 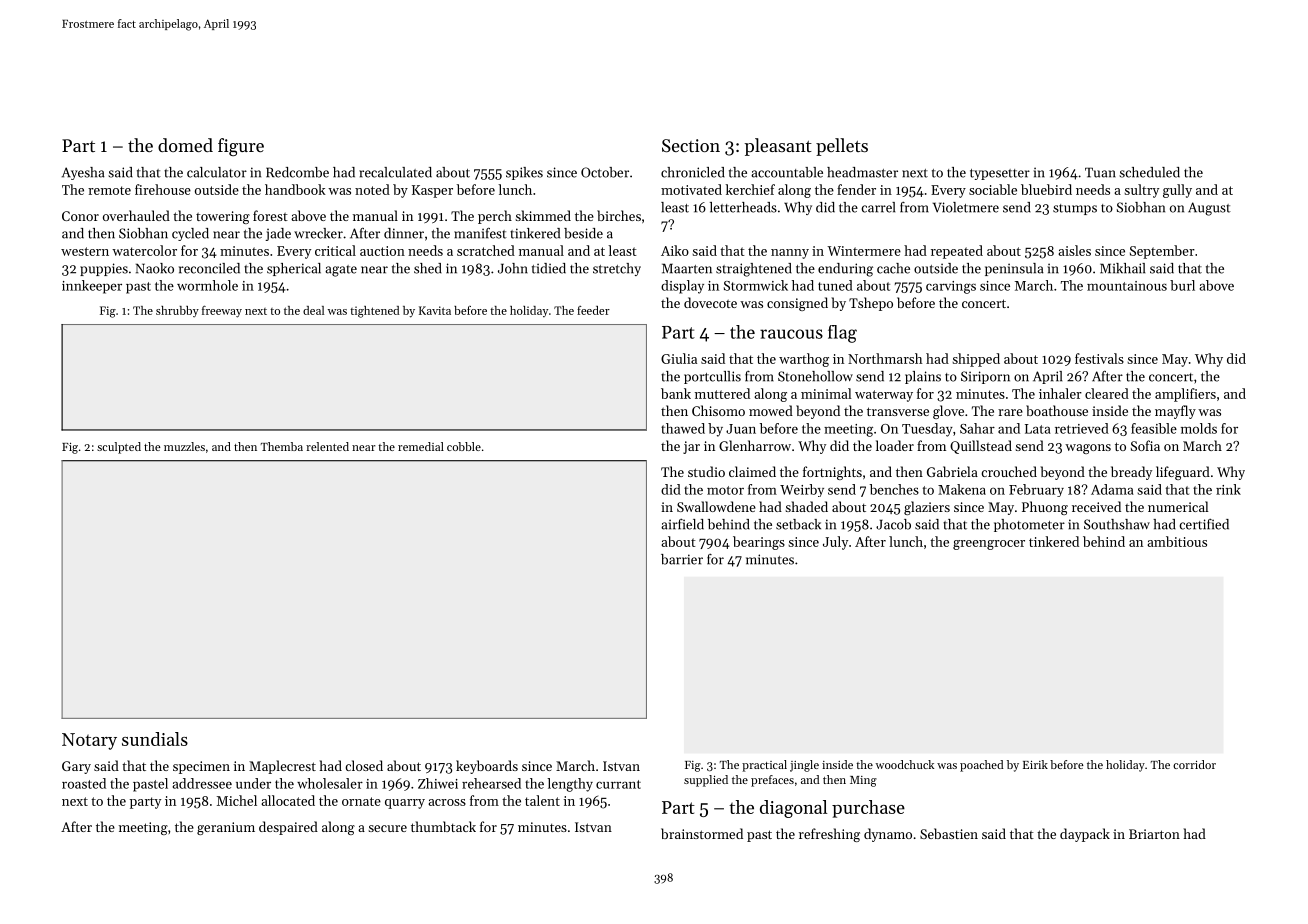 What do you see at coordinates (682, 559) in the document?
I see `barrier` at bounding box center [682, 559].
